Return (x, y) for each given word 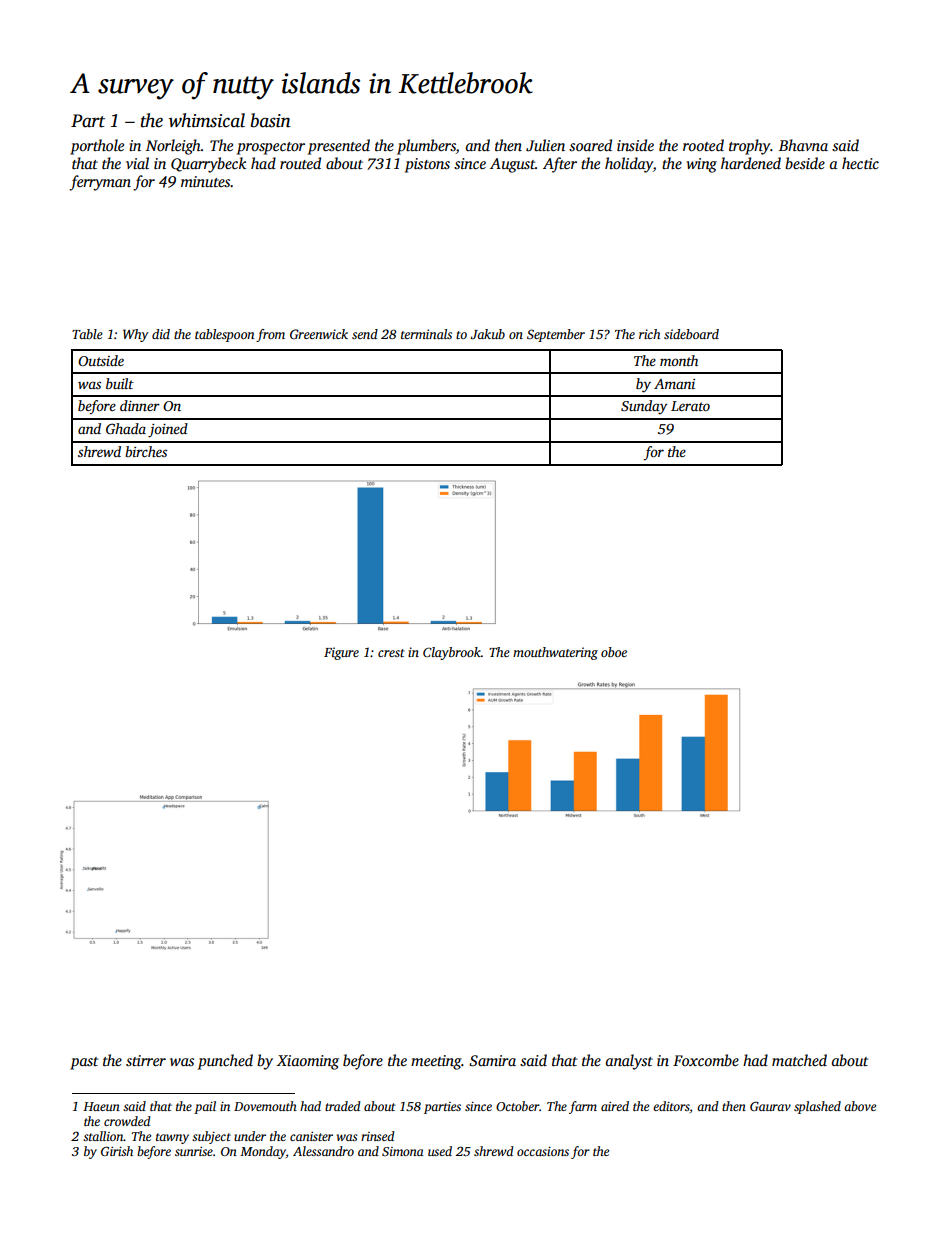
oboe (614, 652)
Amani (674, 384)
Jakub (487, 334)
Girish (117, 1151)
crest (391, 653)
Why (135, 335)
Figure (341, 653)
